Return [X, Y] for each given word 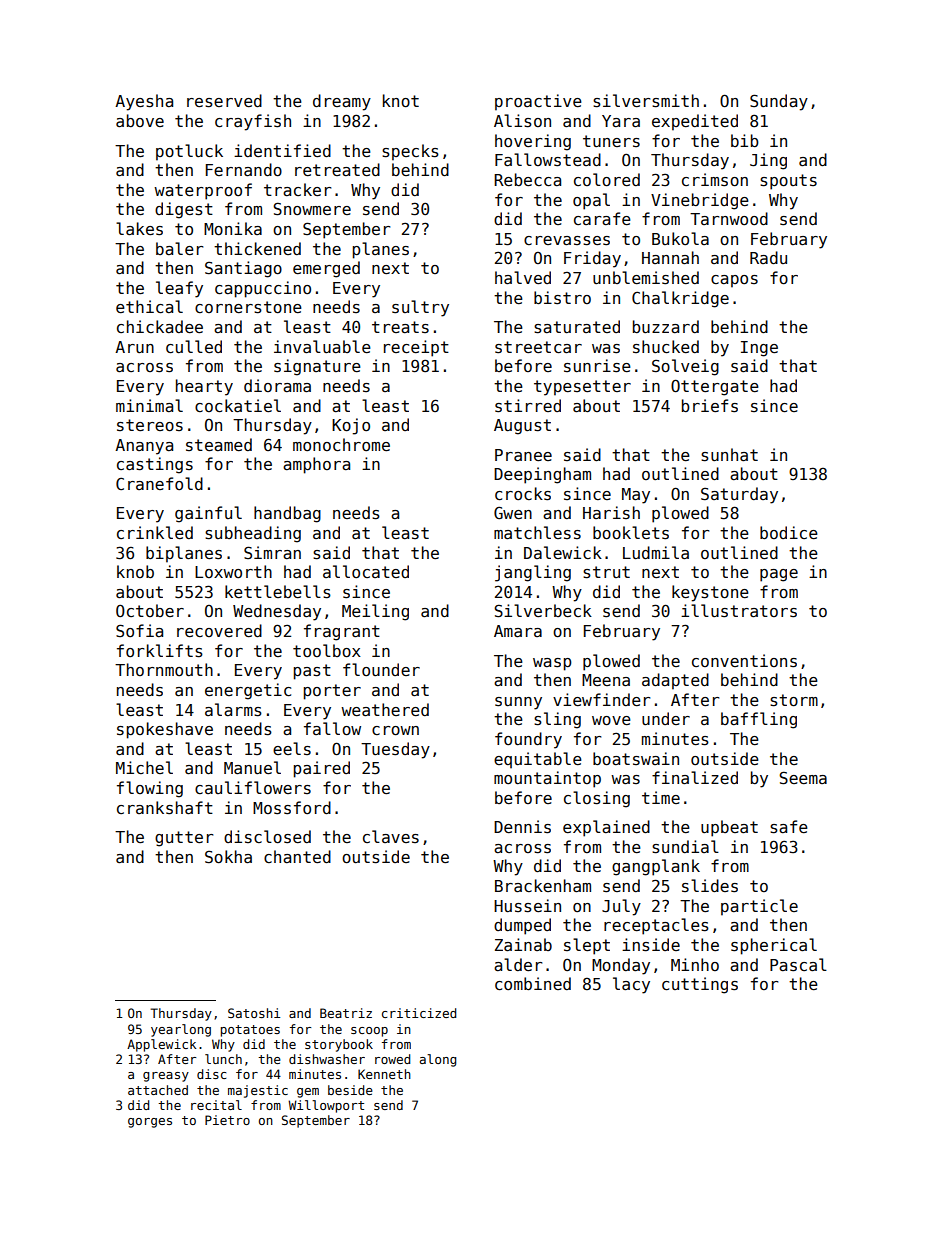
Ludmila [656, 552]
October [150, 610]
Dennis [522, 827]
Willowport [326, 1106]
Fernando [244, 170]
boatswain [636, 759]
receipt [416, 348]
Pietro [227, 1120]
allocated [366, 571]
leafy [179, 289]
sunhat [729, 455]
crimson [715, 180]
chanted [297, 856]
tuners [611, 141]
